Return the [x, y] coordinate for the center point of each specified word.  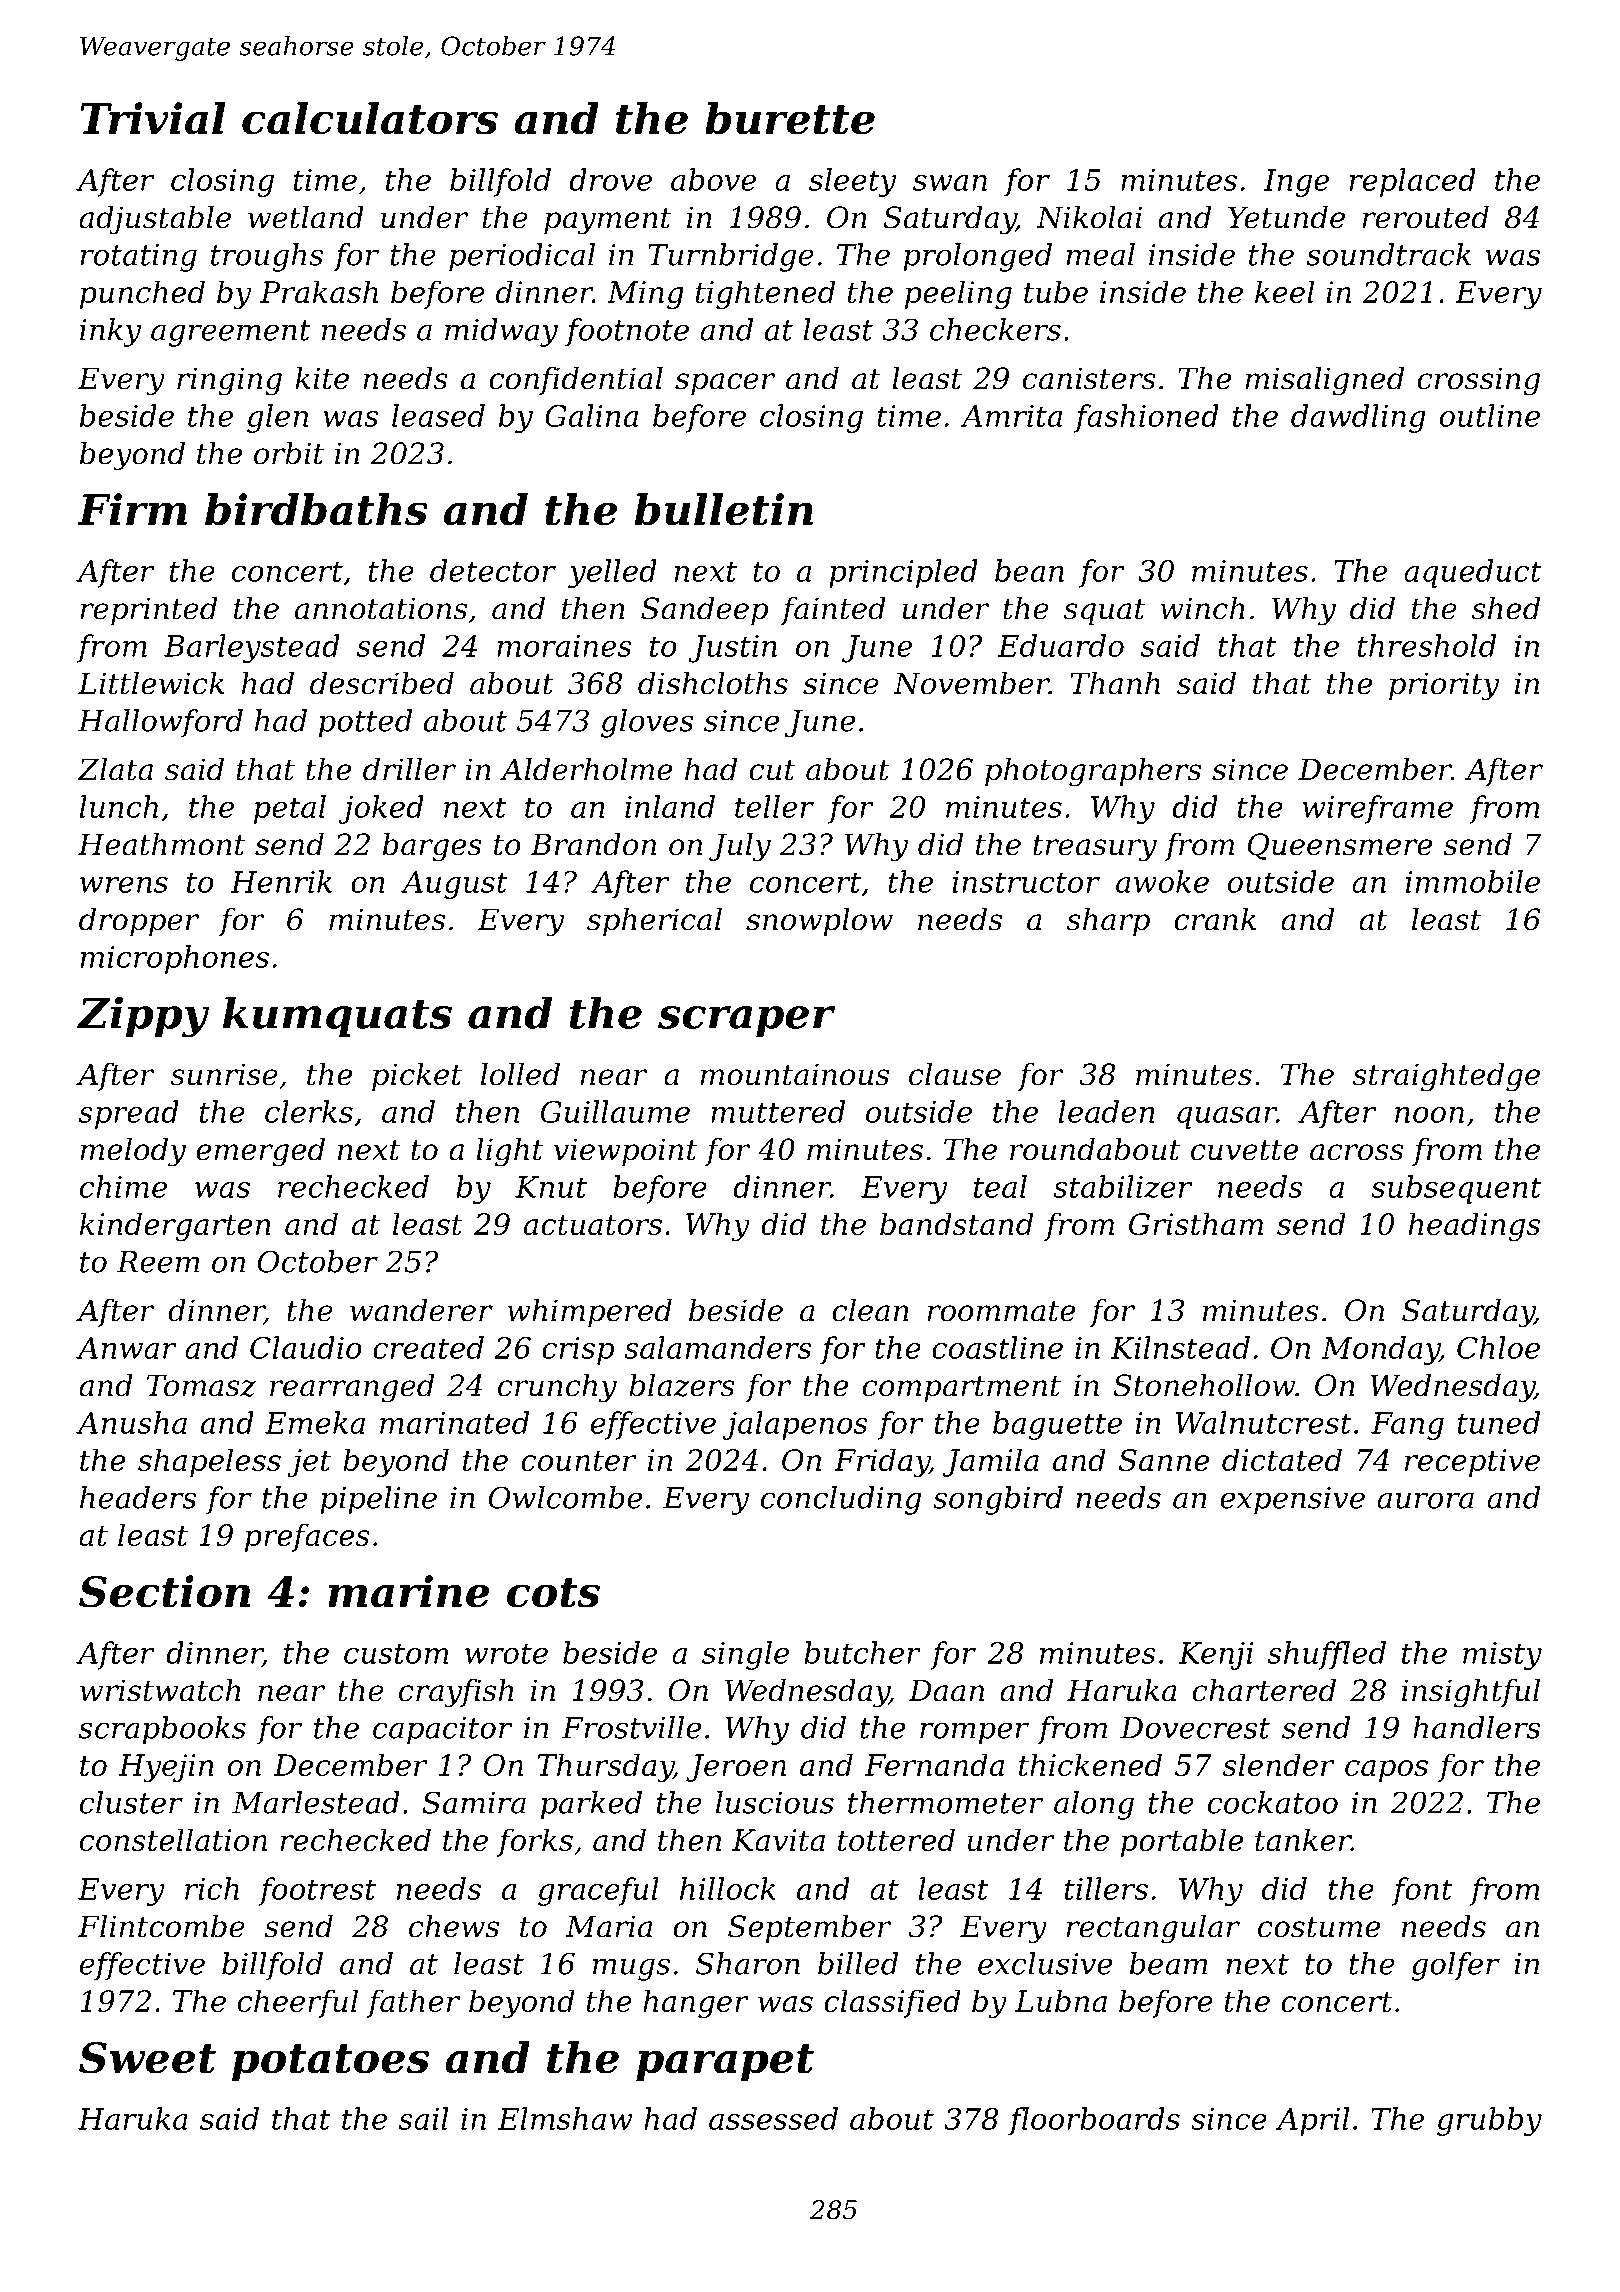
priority [1444, 686]
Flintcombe [161, 1926]
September [810, 1929]
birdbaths [316, 509]
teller [774, 806]
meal [1100, 254]
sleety [852, 182]
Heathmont [161, 844]
